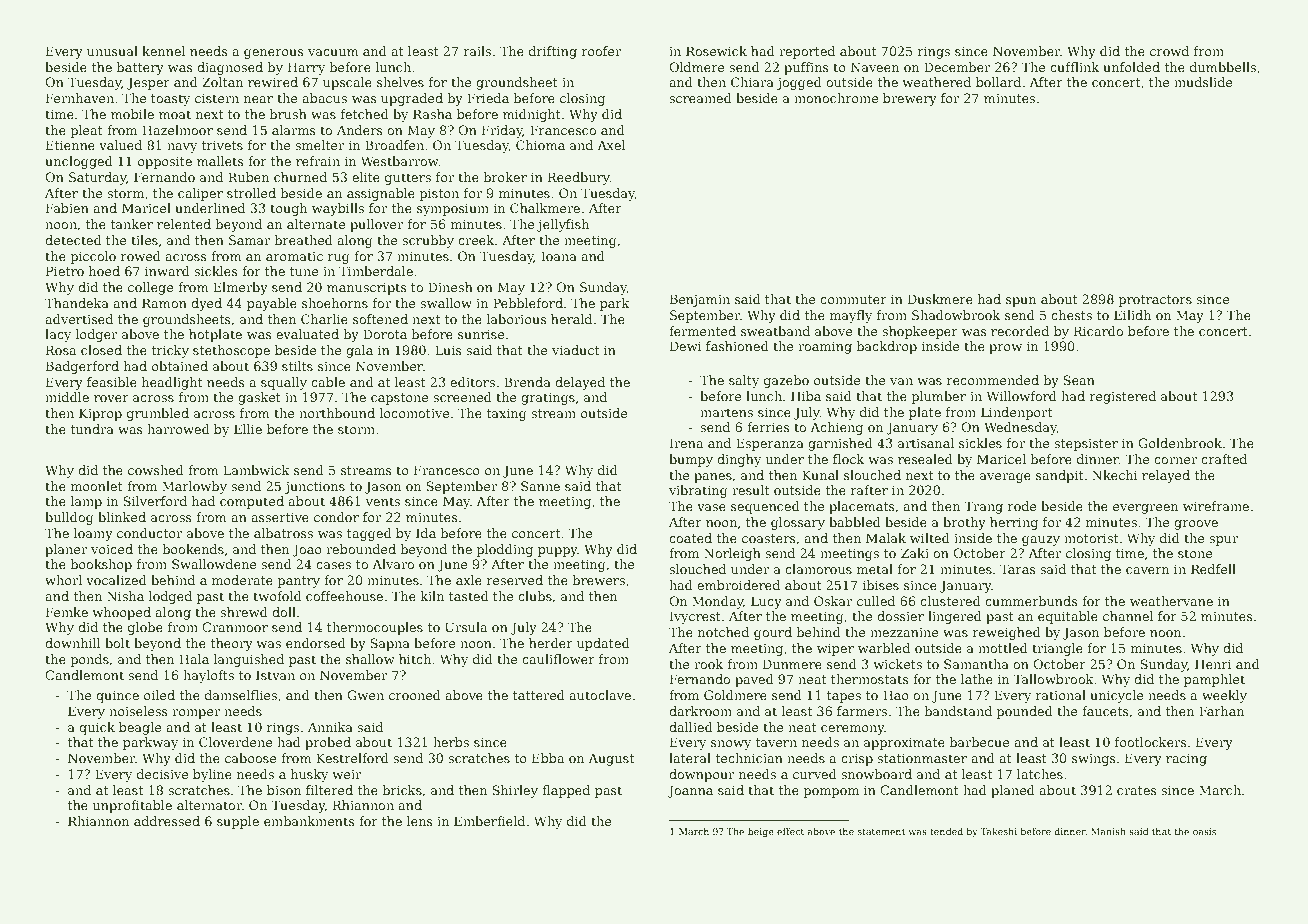  Describe the element at coordinates (65, 271) in the screenshot. I see `Pietro` at that location.
